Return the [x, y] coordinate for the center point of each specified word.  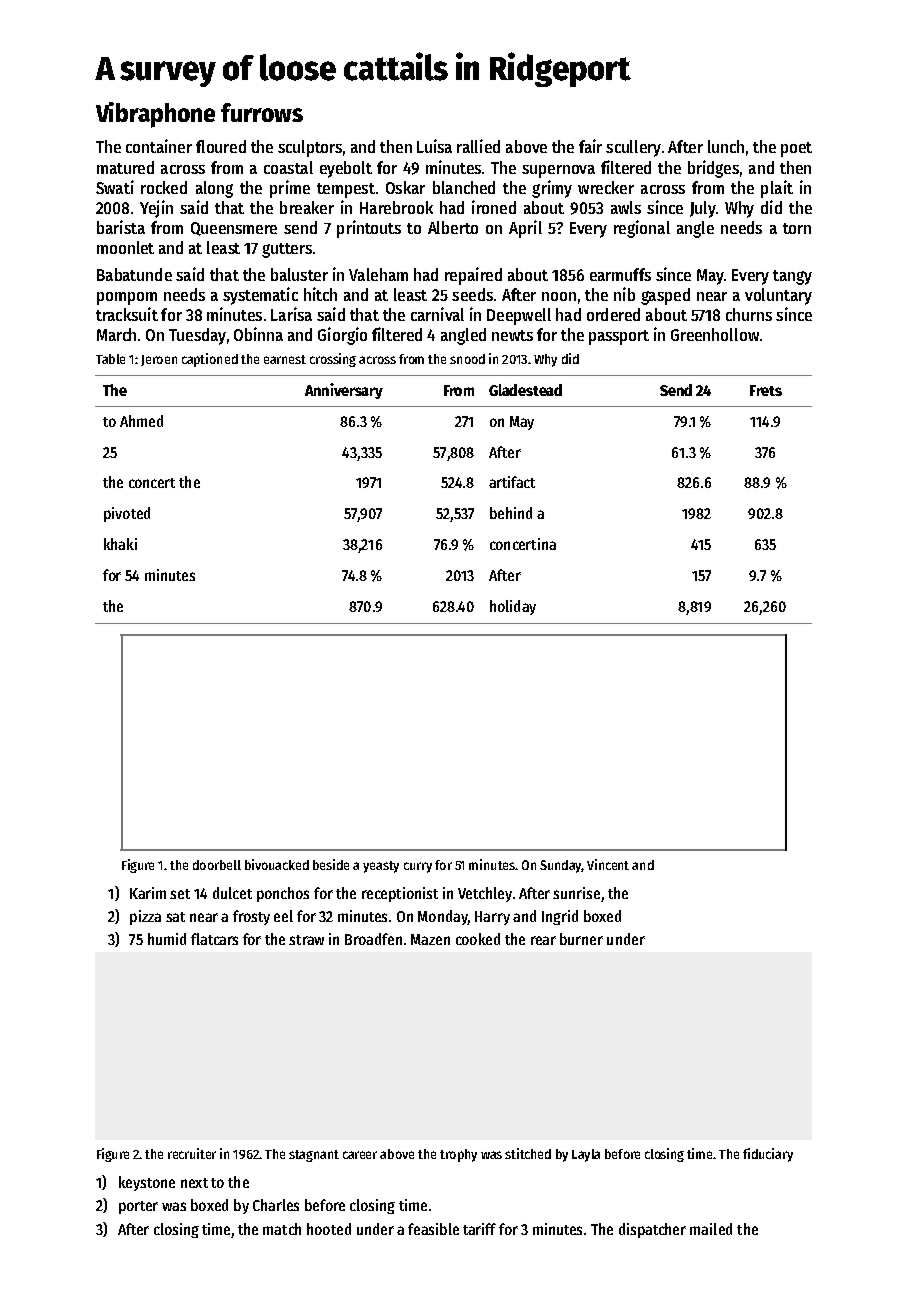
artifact [512, 482]
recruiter [192, 1153]
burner [581, 939]
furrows [262, 112]
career [360, 1155]
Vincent [608, 864]
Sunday [561, 866]
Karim [148, 893]
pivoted [127, 514]
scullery [633, 148]
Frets [766, 390]
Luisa [434, 146]
